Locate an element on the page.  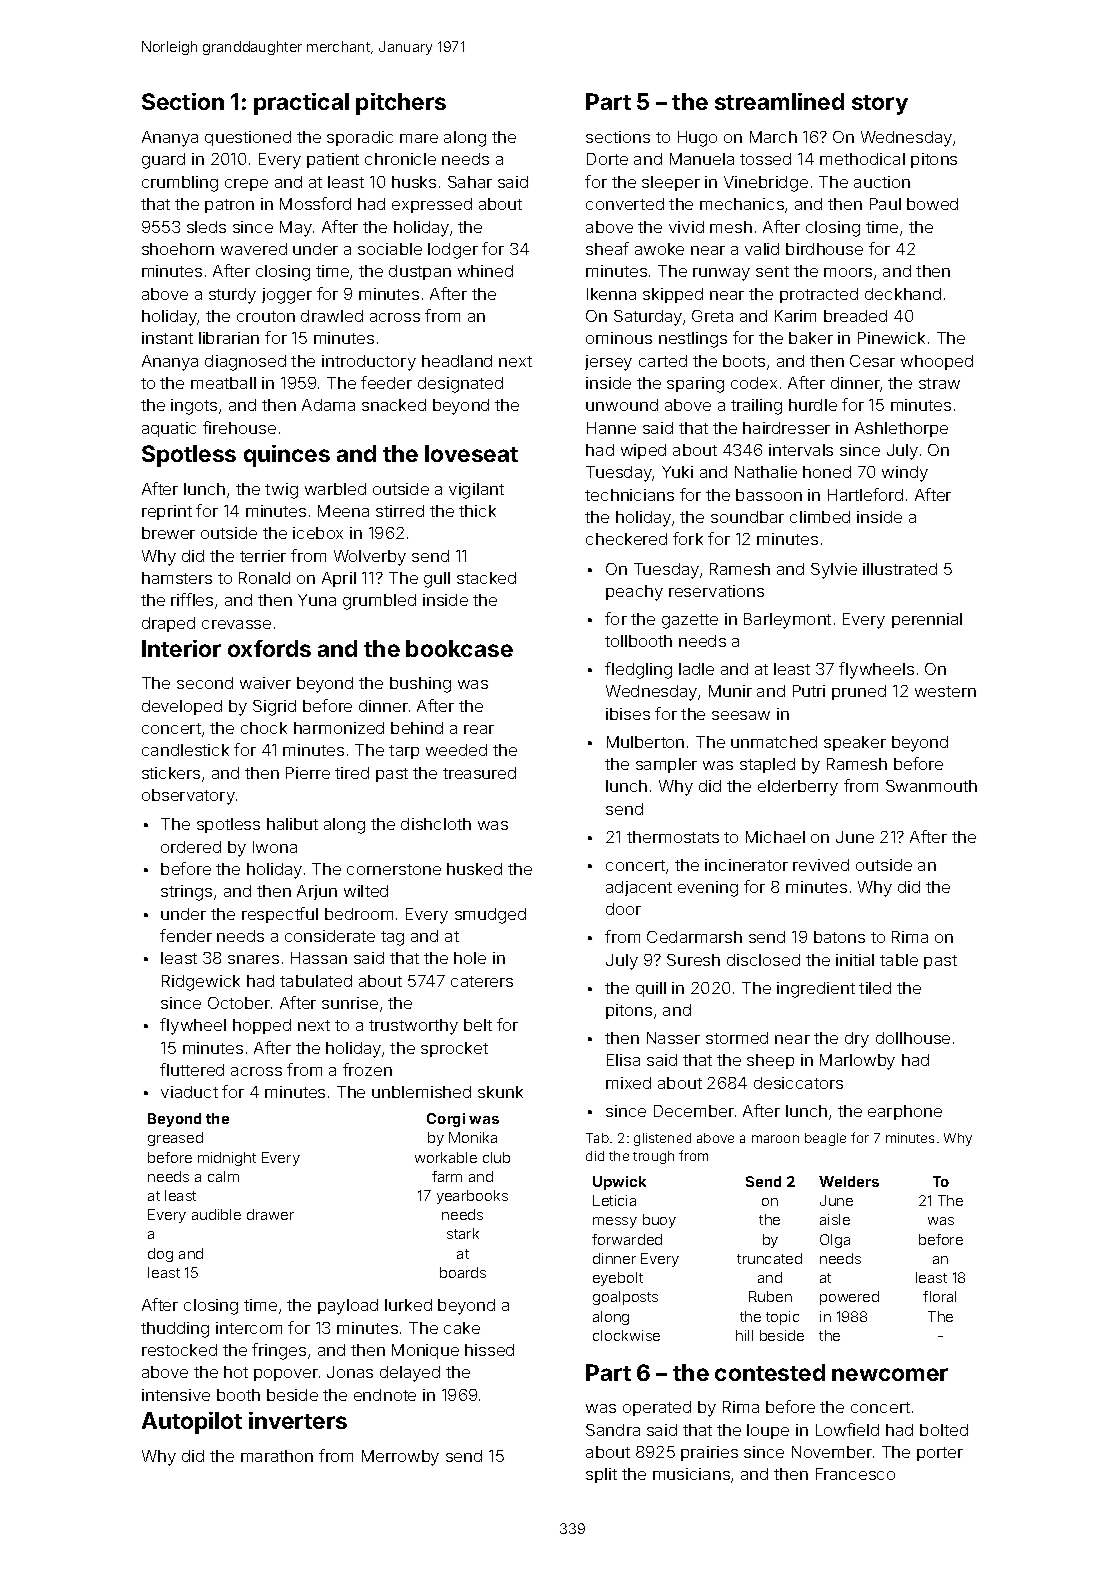
smudged is located at coordinates (490, 916).
